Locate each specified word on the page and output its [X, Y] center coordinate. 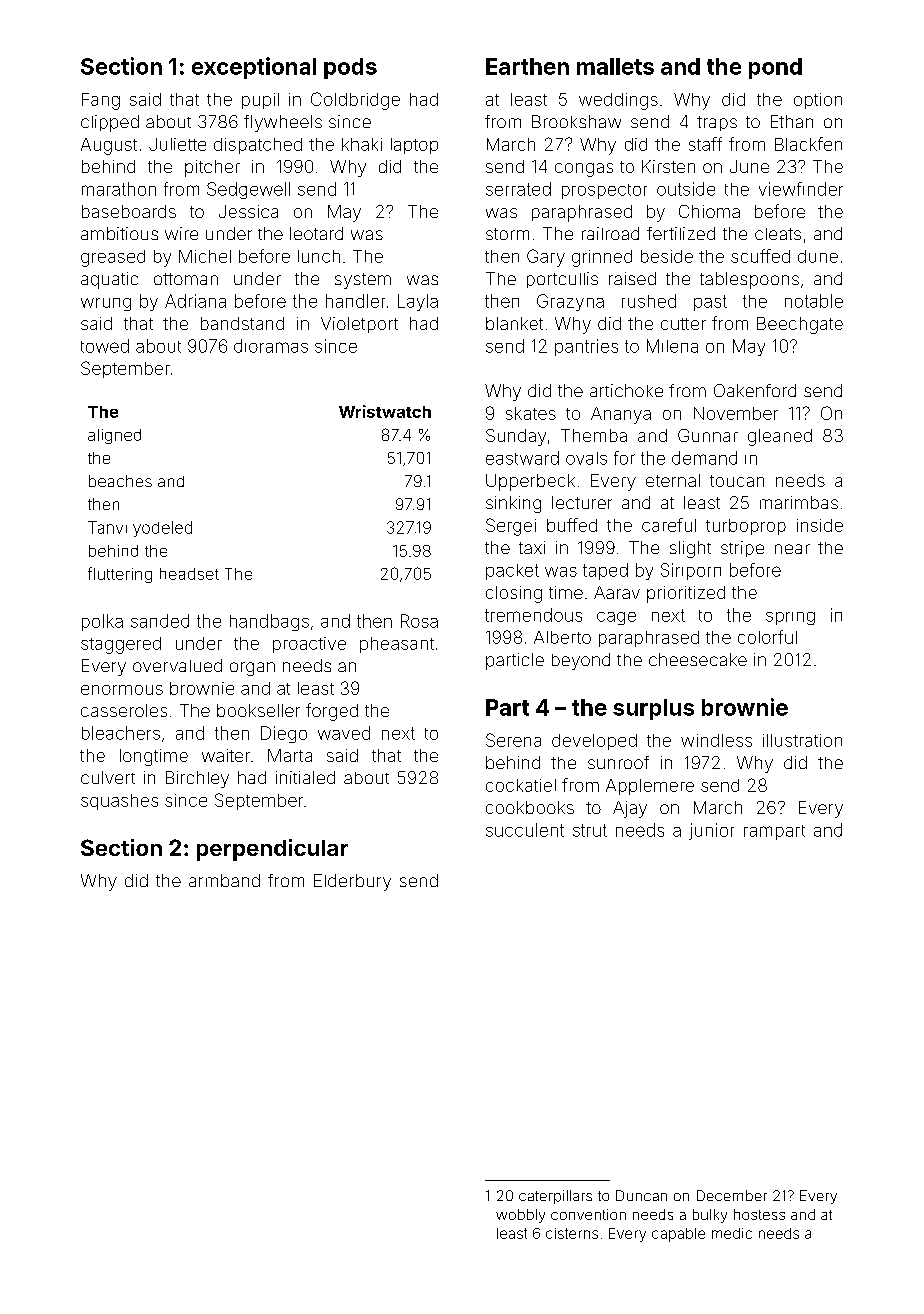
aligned [114, 436]
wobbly [520, 1216]
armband [224, 880]
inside [820, 525]
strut [590, 830]
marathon [119, 189]
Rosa [419, 621]
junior [711, 831]
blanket [514, 323]
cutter [683, 324]
